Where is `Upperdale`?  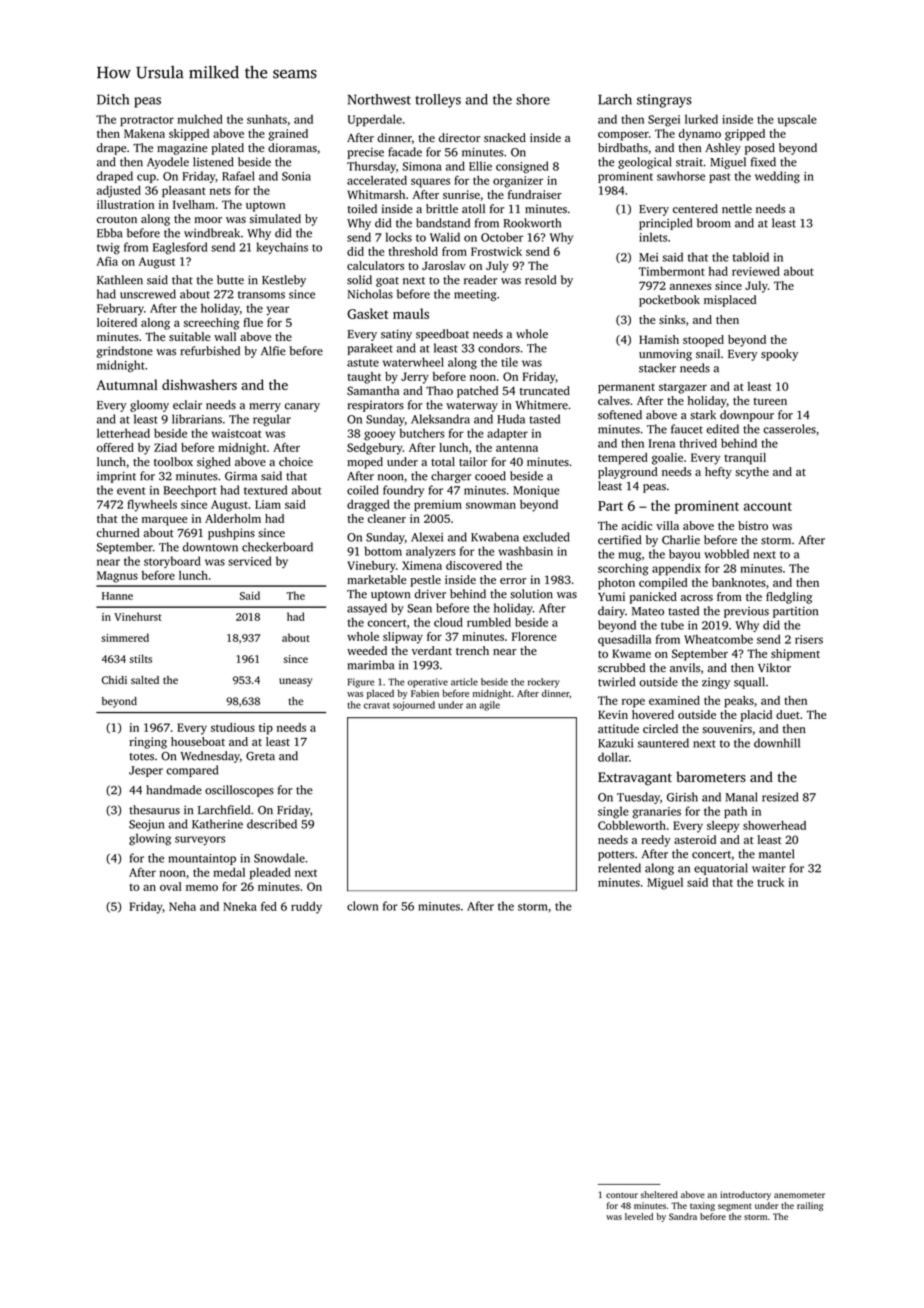 Upperdale is located at coordinates (375, 120).
